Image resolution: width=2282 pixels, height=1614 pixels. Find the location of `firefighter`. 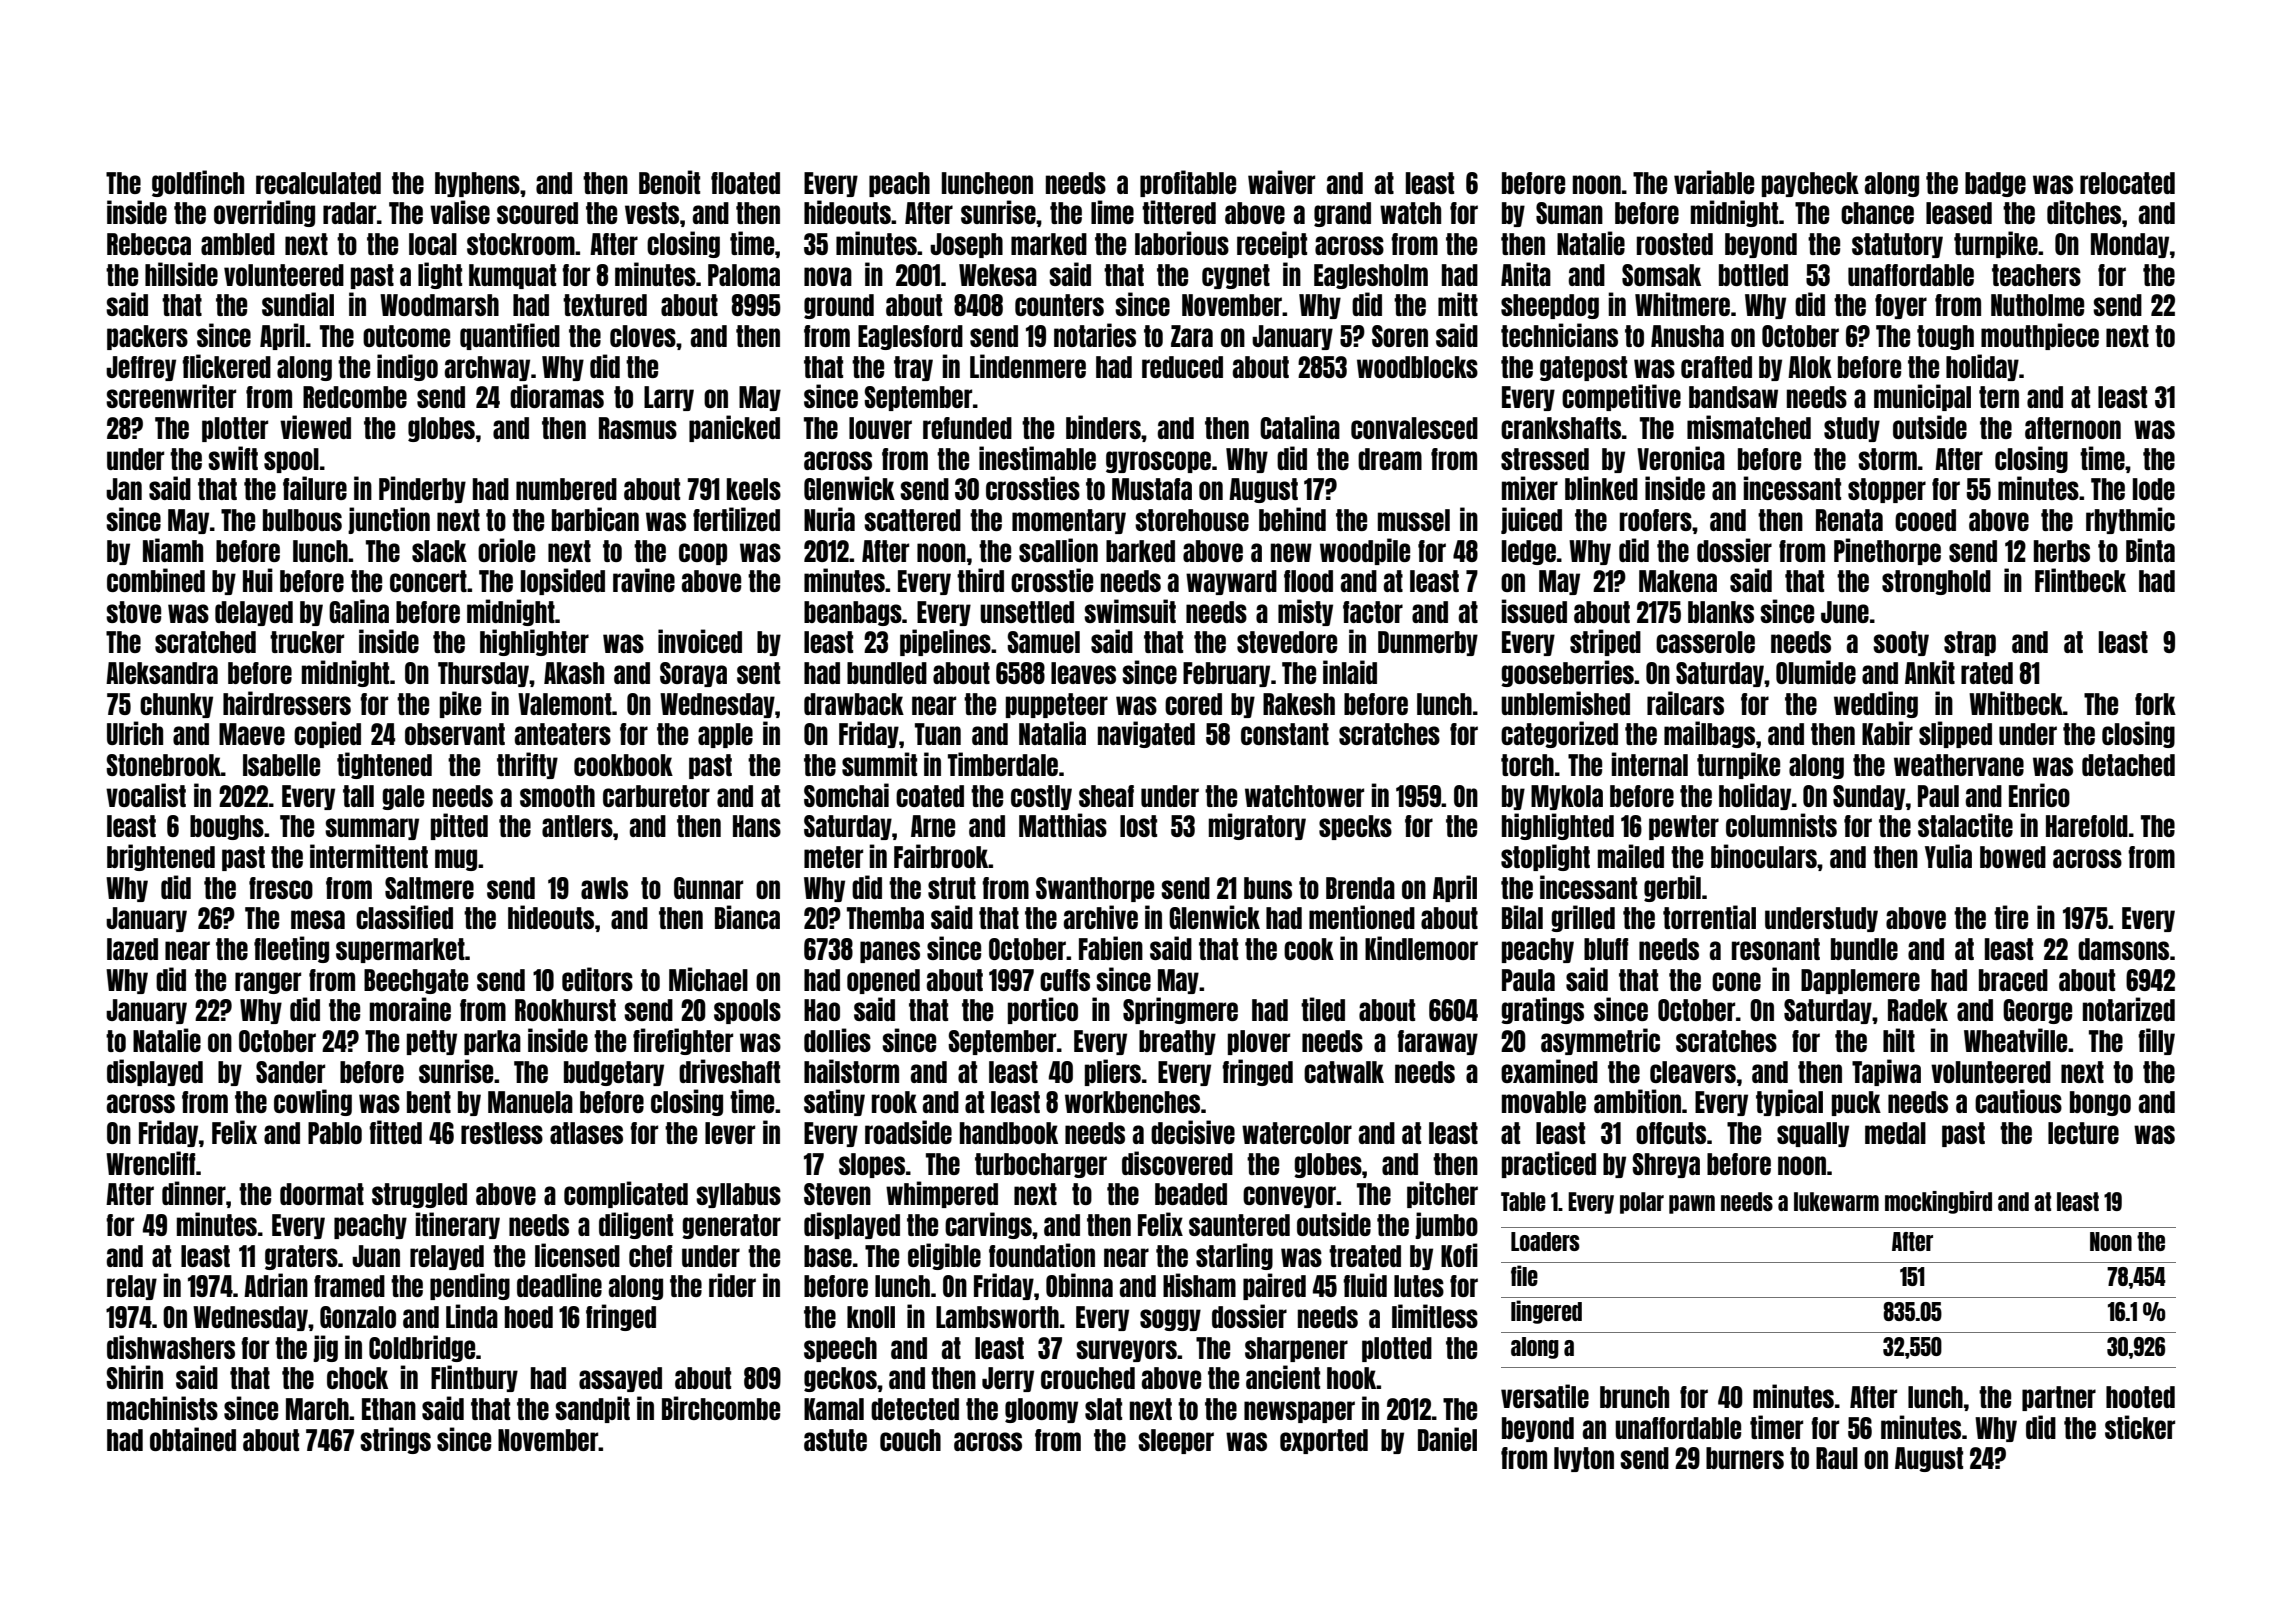

firefighter is located at coordinates (683, 1041).
